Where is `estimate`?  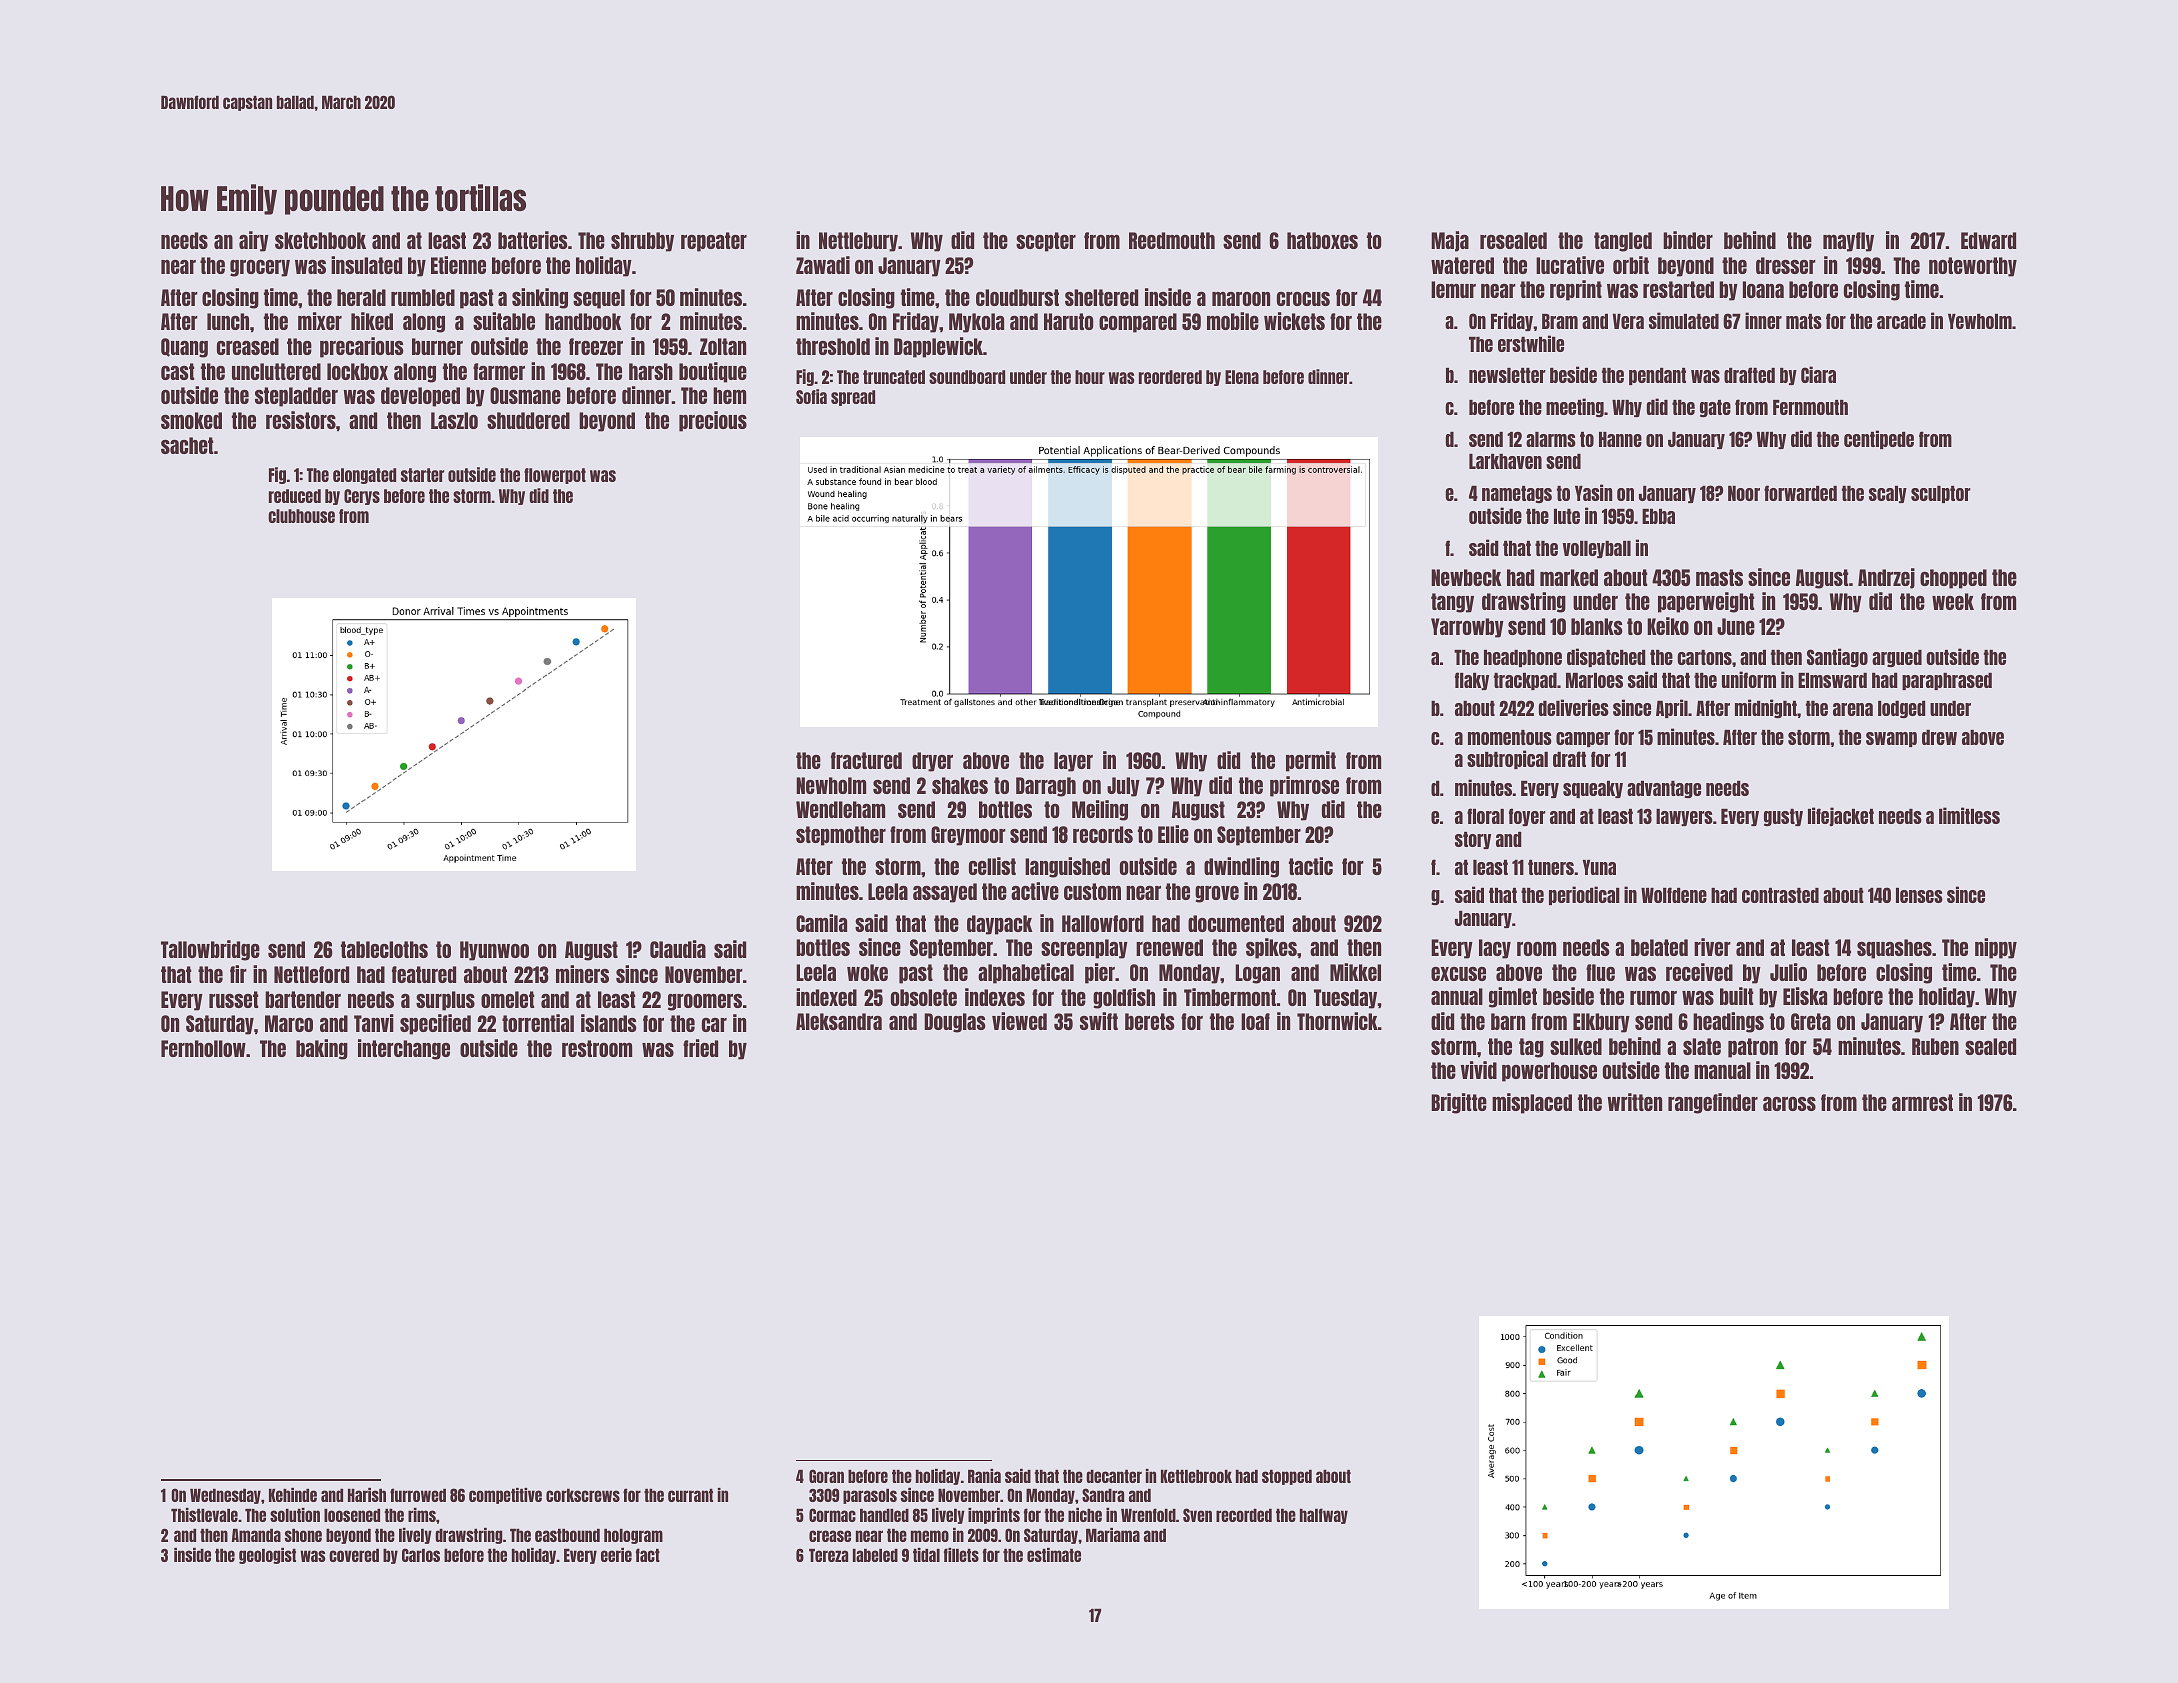
estimate is located at coordinates (1054, 1555).
